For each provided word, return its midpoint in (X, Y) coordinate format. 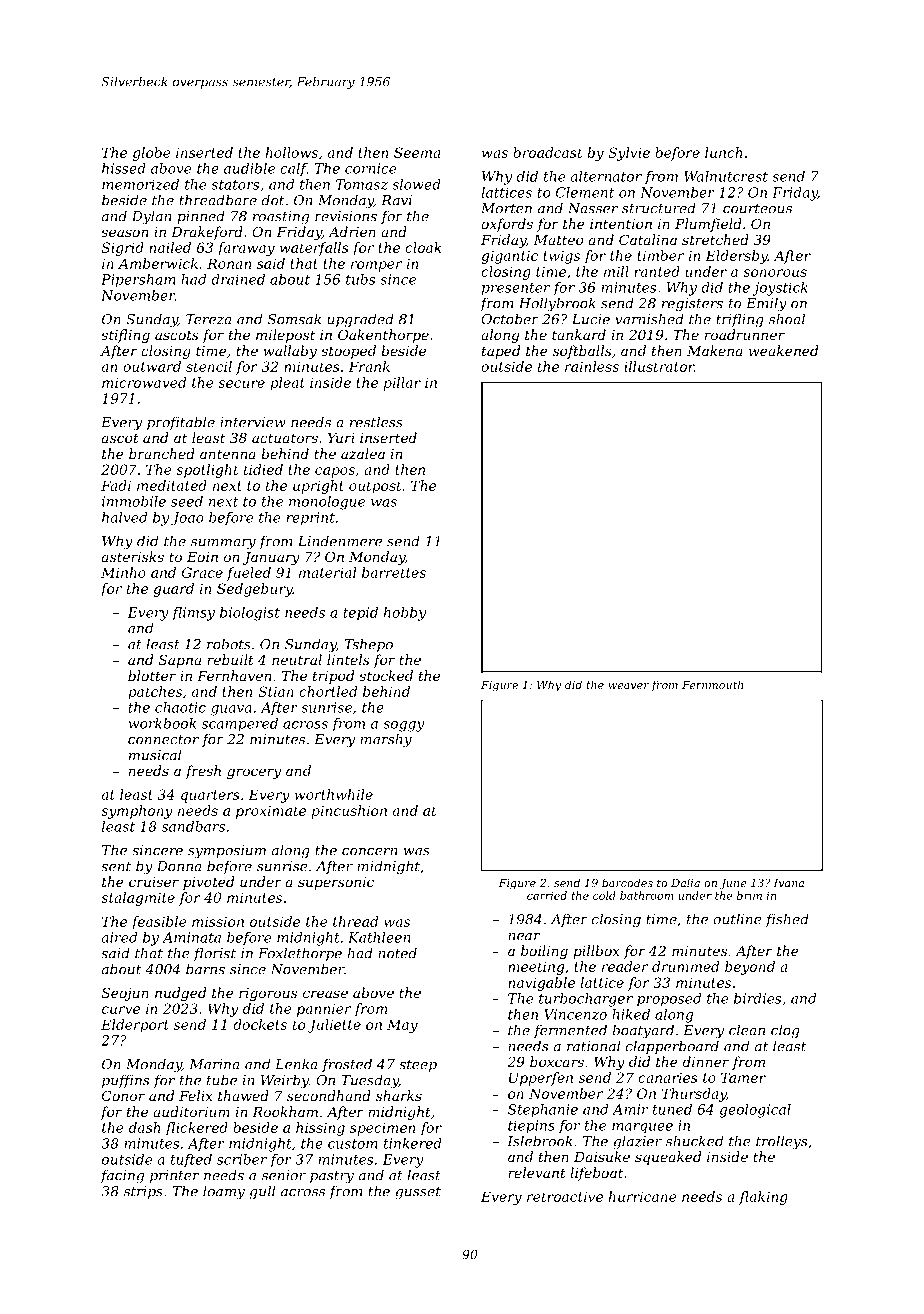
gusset (418, 1193)
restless (376, 422)
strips (143, 1192)
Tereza (209, 319)
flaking (763, 1198)
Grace (202, 572)
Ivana (789, 883)
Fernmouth (712, 684)
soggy (403, 726)
